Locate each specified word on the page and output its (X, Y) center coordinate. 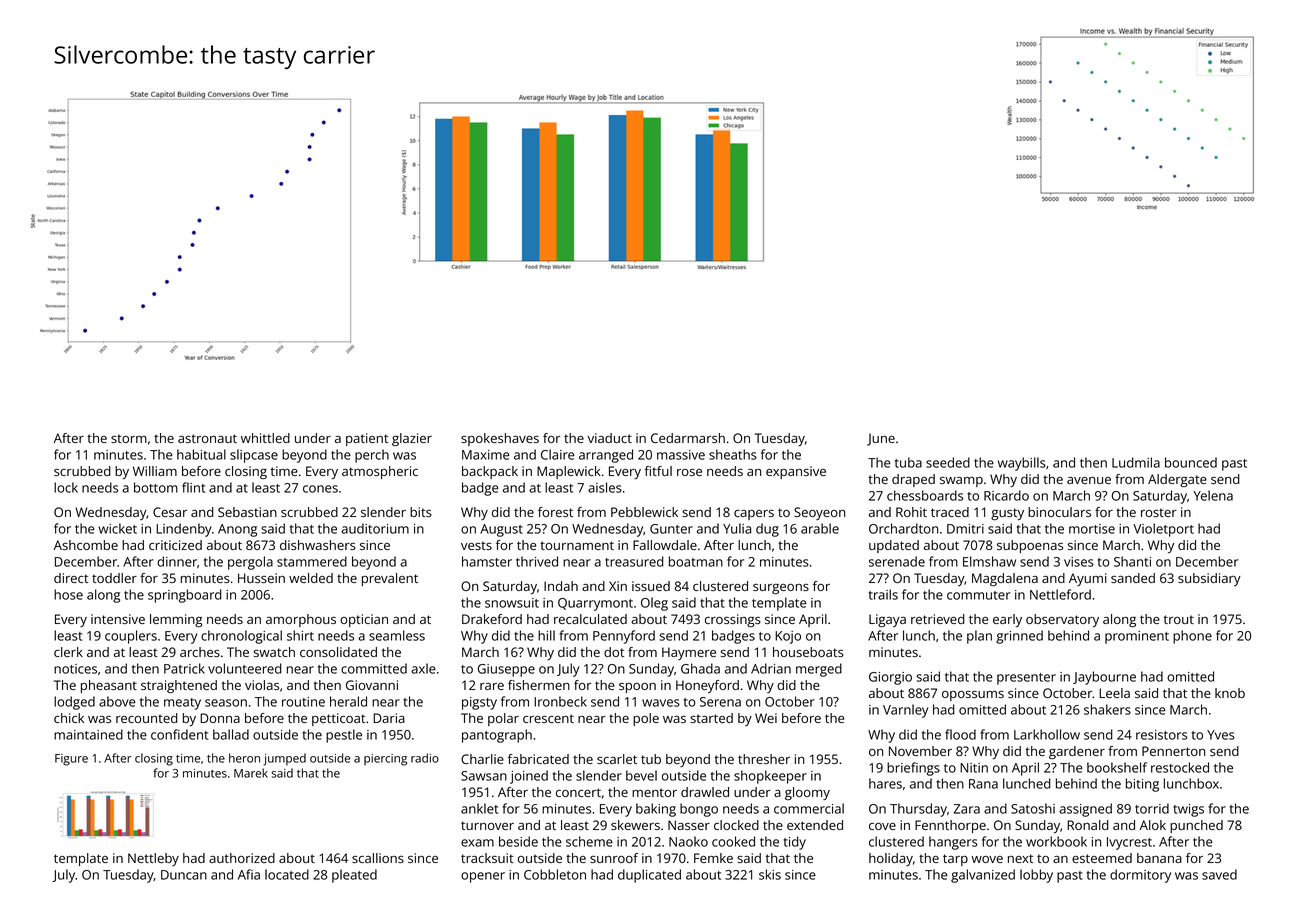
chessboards (925, 495)
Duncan (184, 875)
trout (1179, 619)
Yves (1221, 735)
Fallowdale (665, 545)
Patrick (184, 668)
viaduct (610, 438)
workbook (1056, 841)
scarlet (617, 759)
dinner (177, 561)
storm (129, 438)
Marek (251, 773)
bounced (1191, 462)
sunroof (614, 858)
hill (546, 635)
